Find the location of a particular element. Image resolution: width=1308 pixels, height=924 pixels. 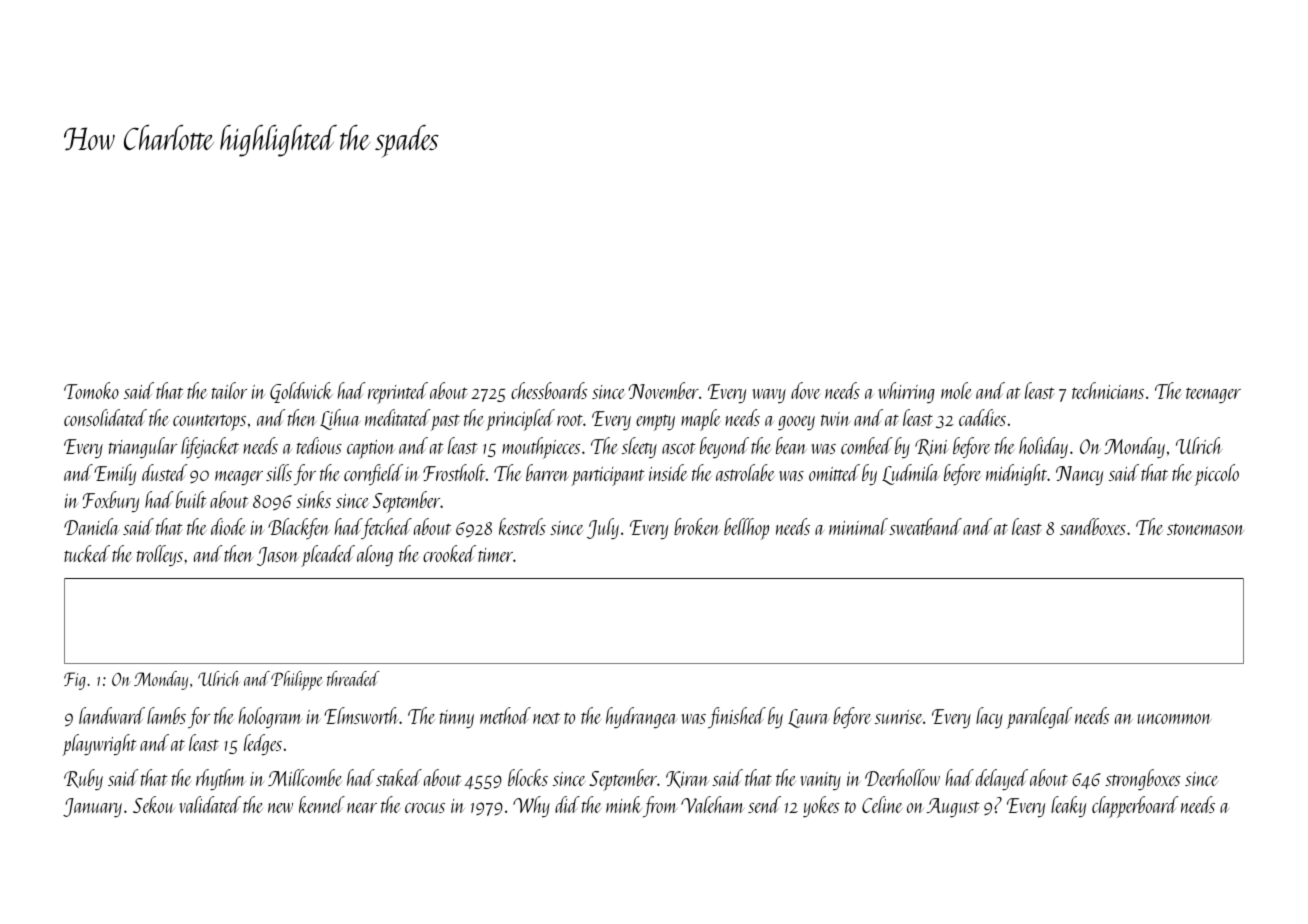

mole is located at coordinates (956, 390).
